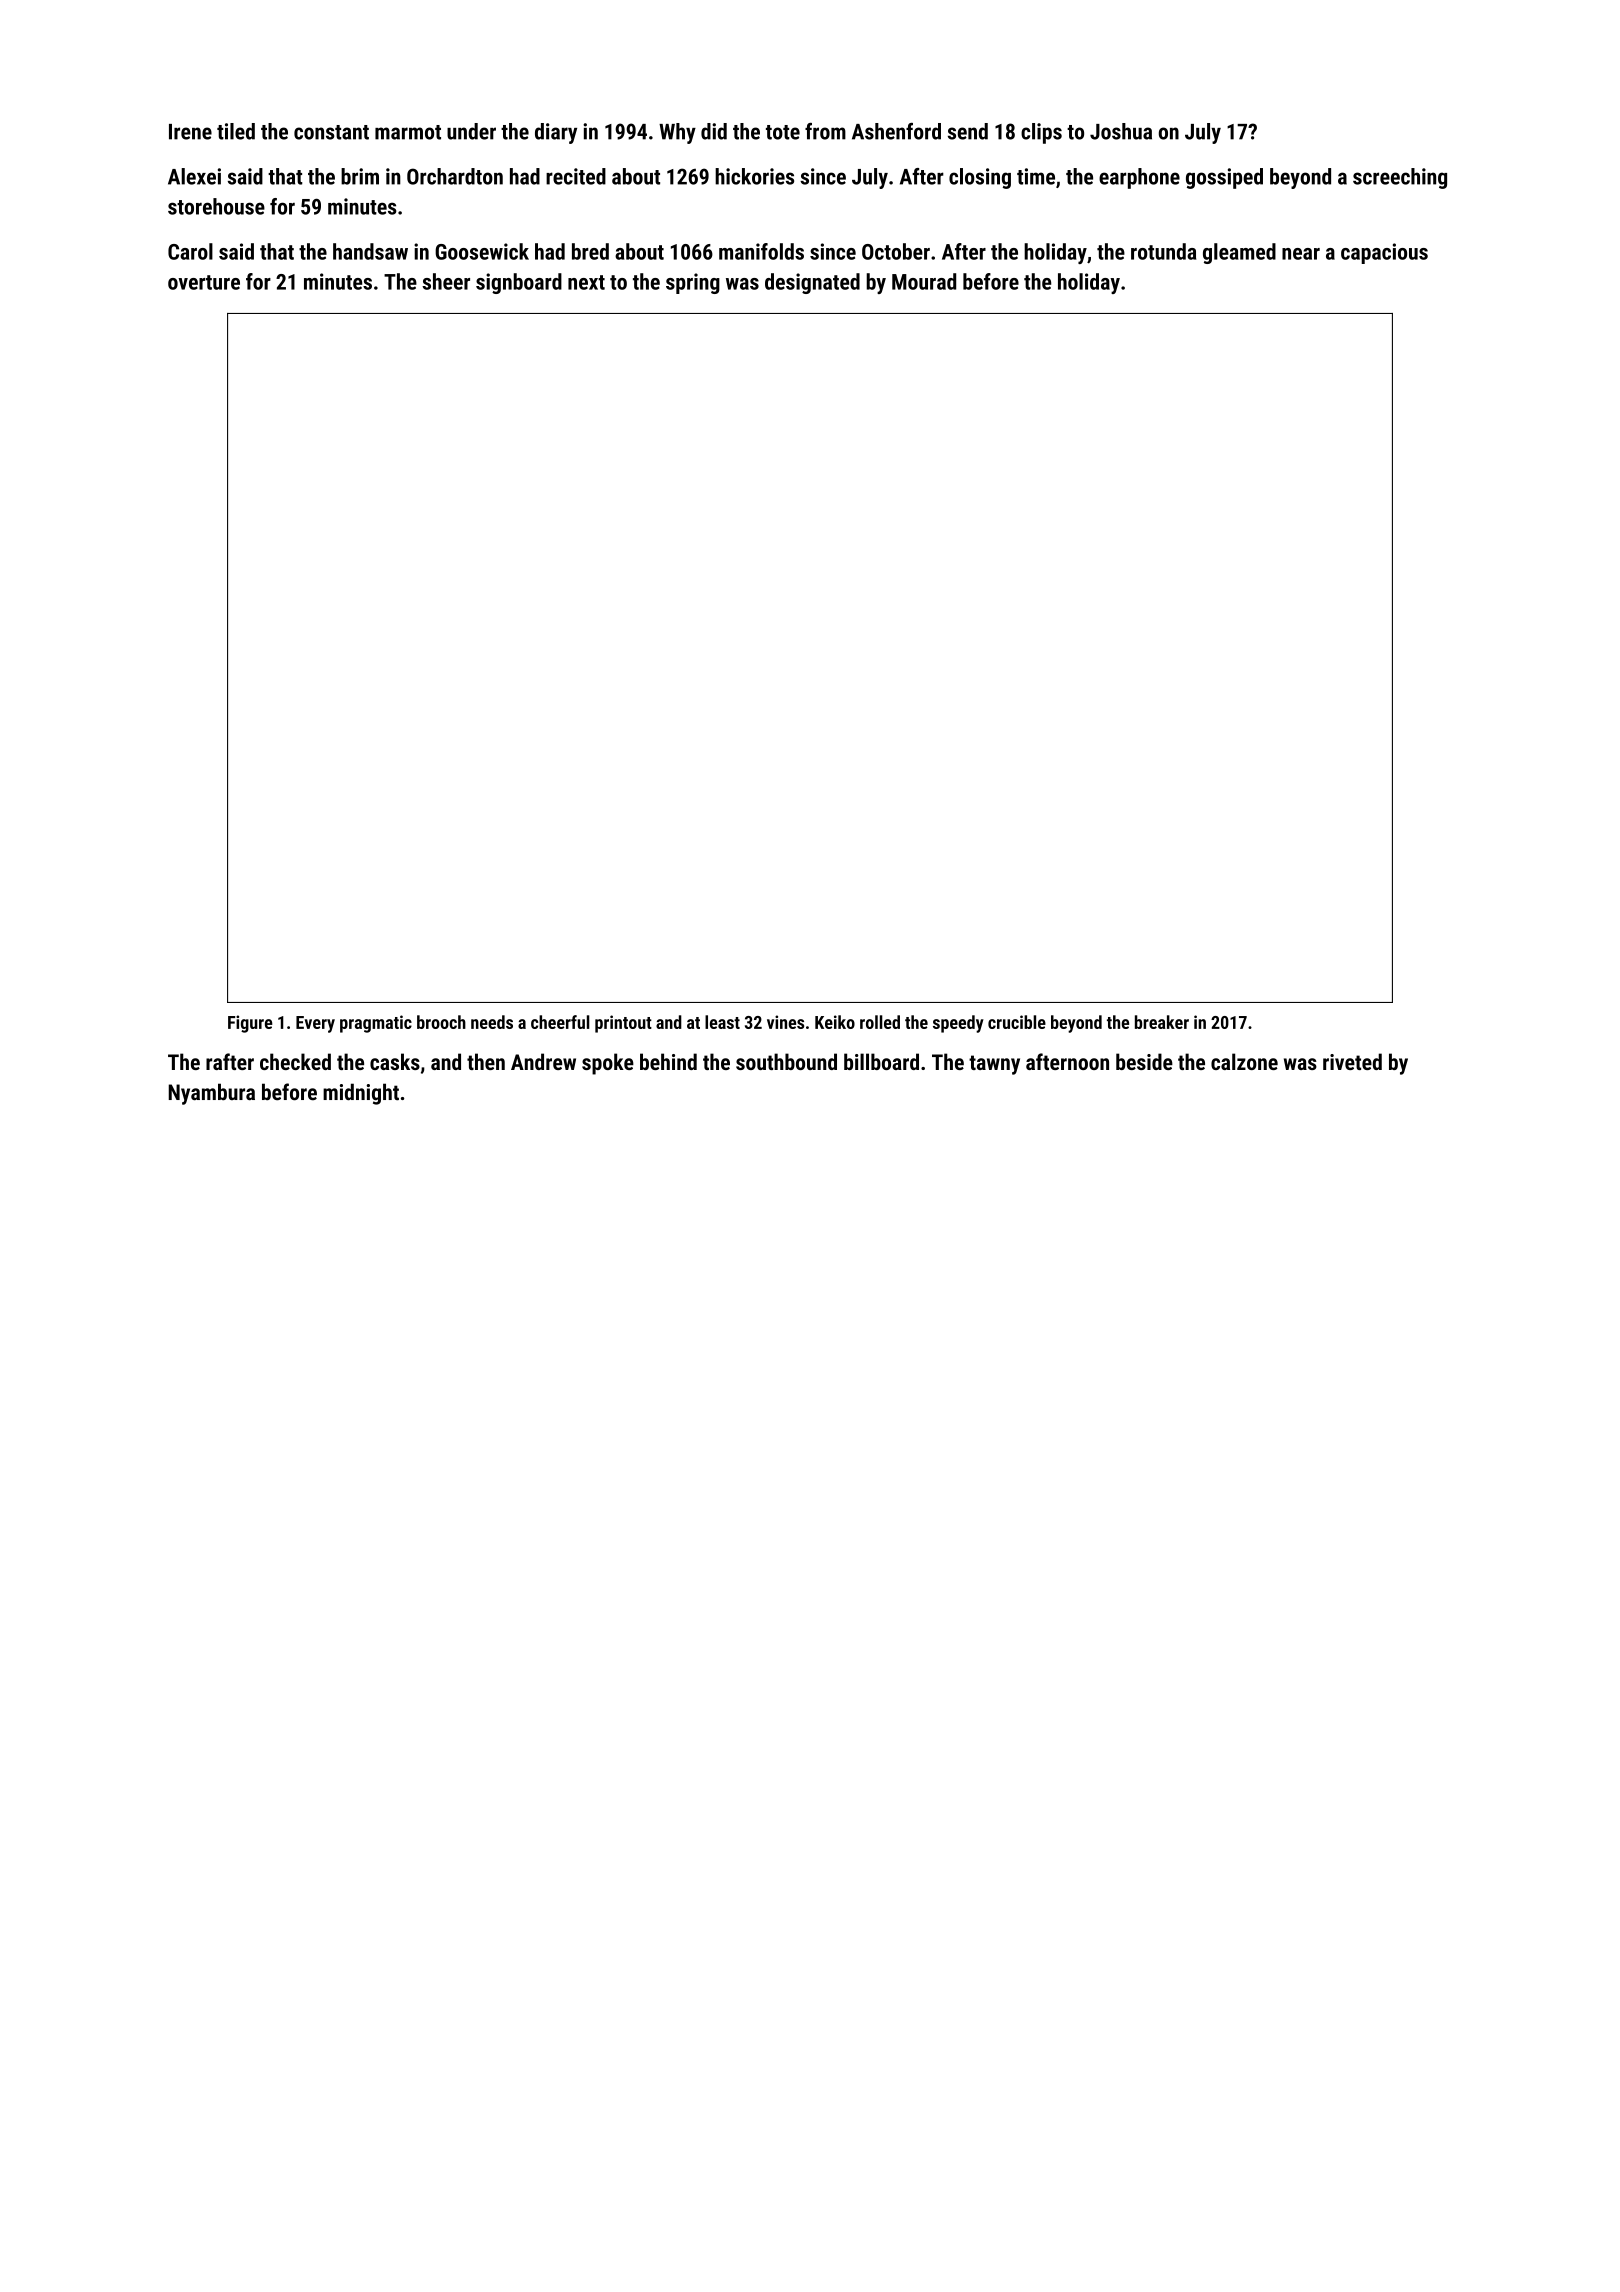  What do you see at coordinates (786, 1061) in the screenshot?
I see `southbound` at bounding box center [786, 1061].
